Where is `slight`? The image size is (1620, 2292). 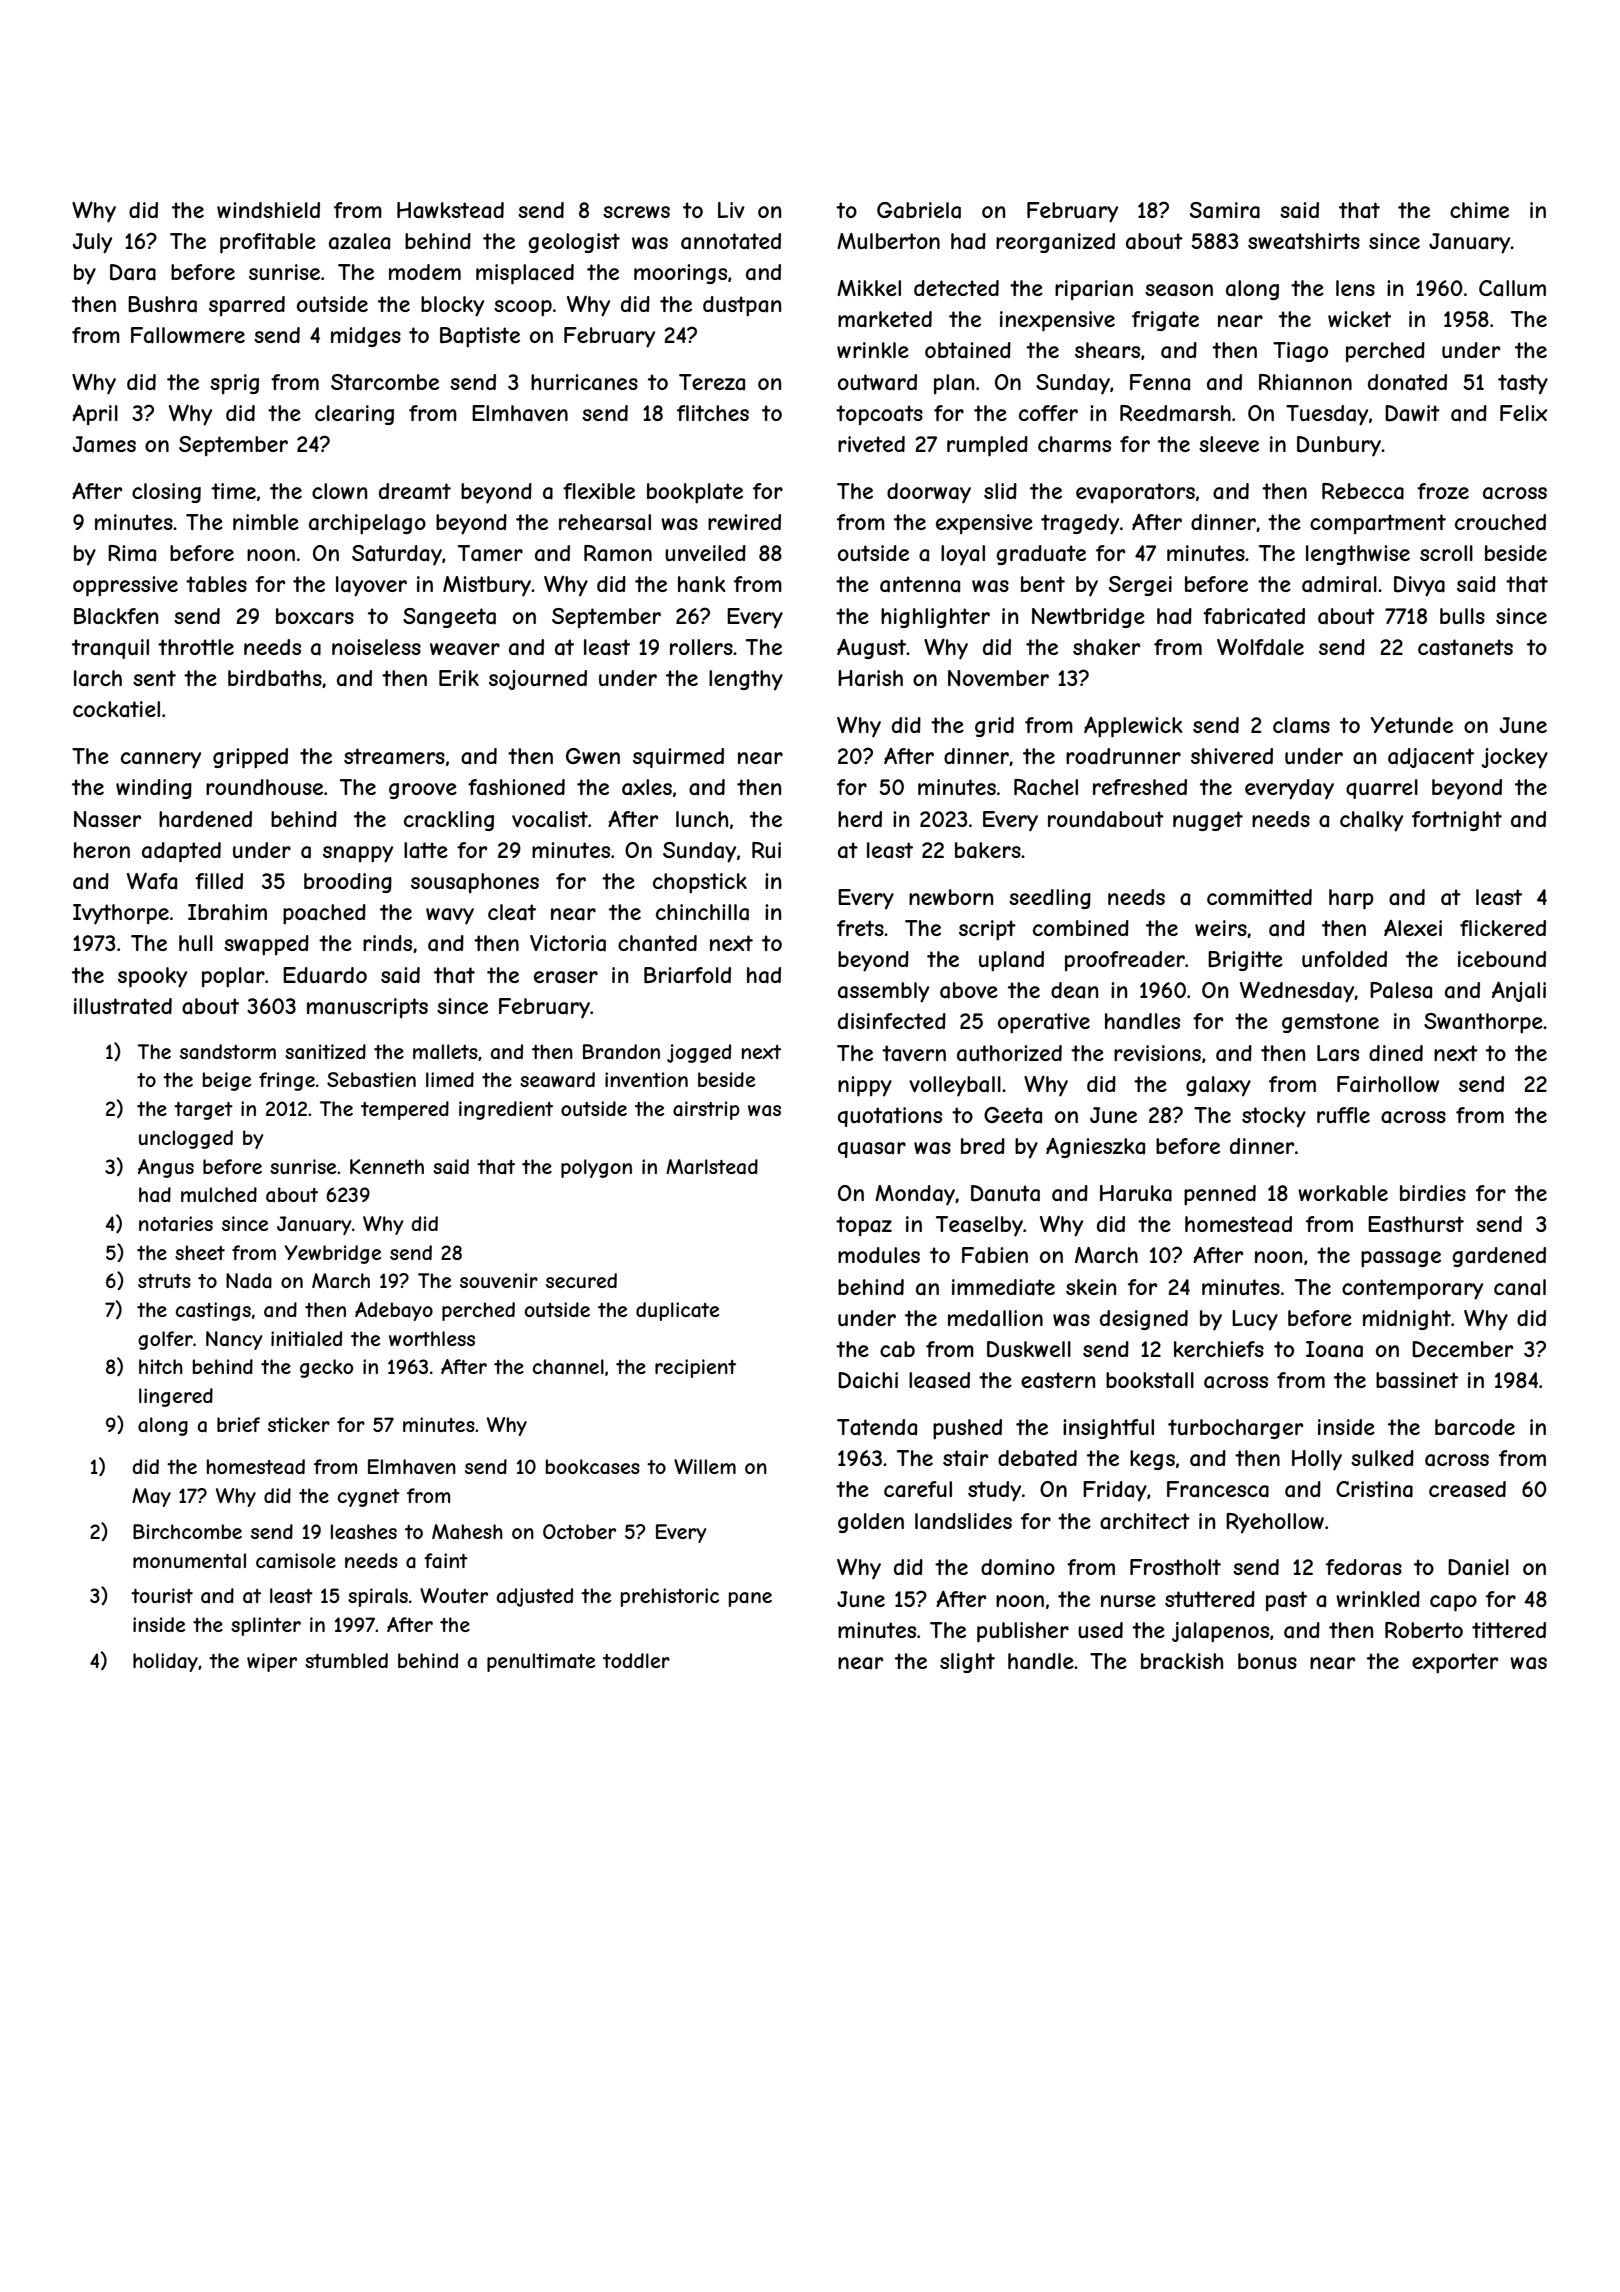
slight is located at coordinates (967, 1663).
